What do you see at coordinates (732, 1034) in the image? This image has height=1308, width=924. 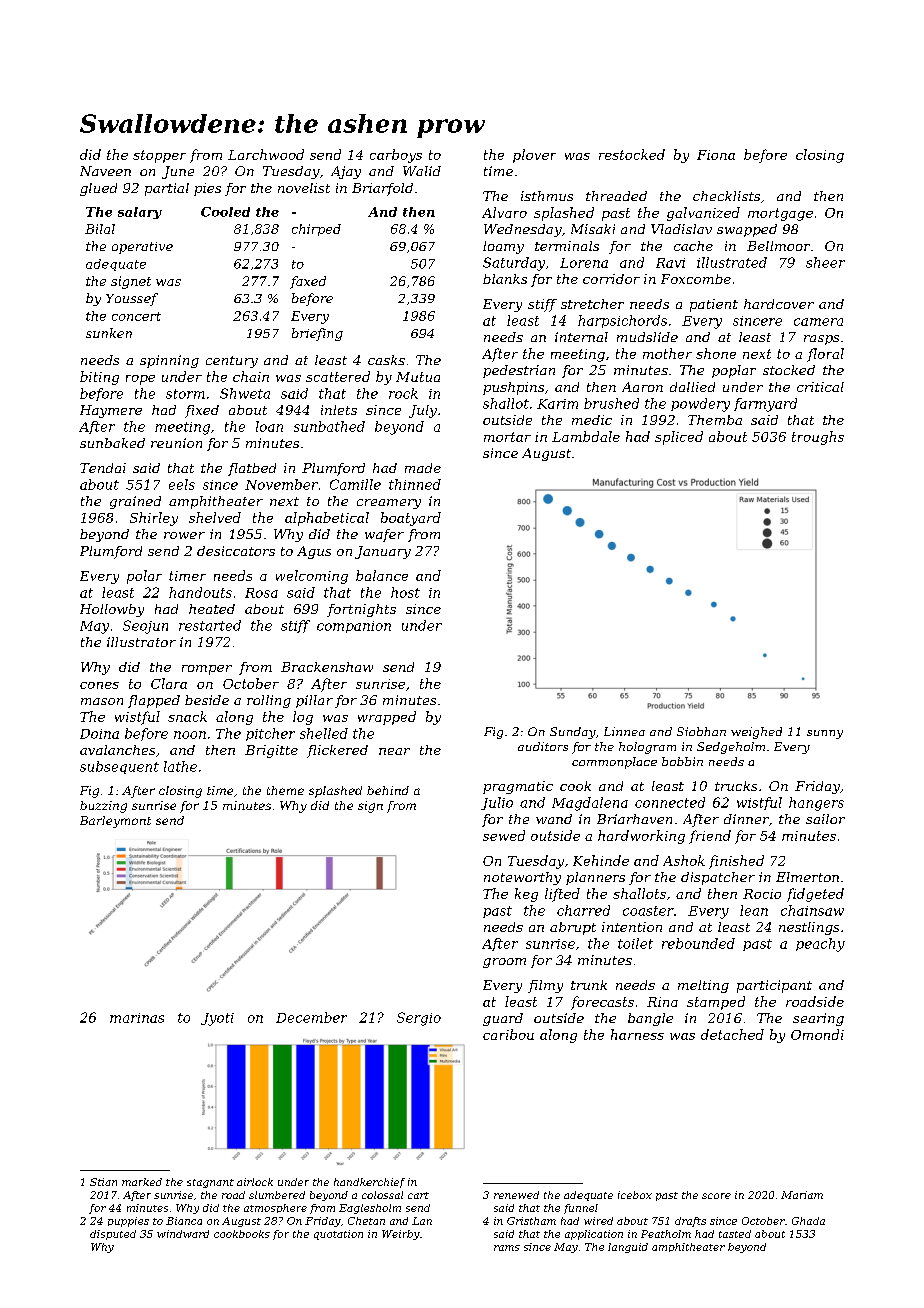 I see `detached` at bounding box center [732, 1034].
